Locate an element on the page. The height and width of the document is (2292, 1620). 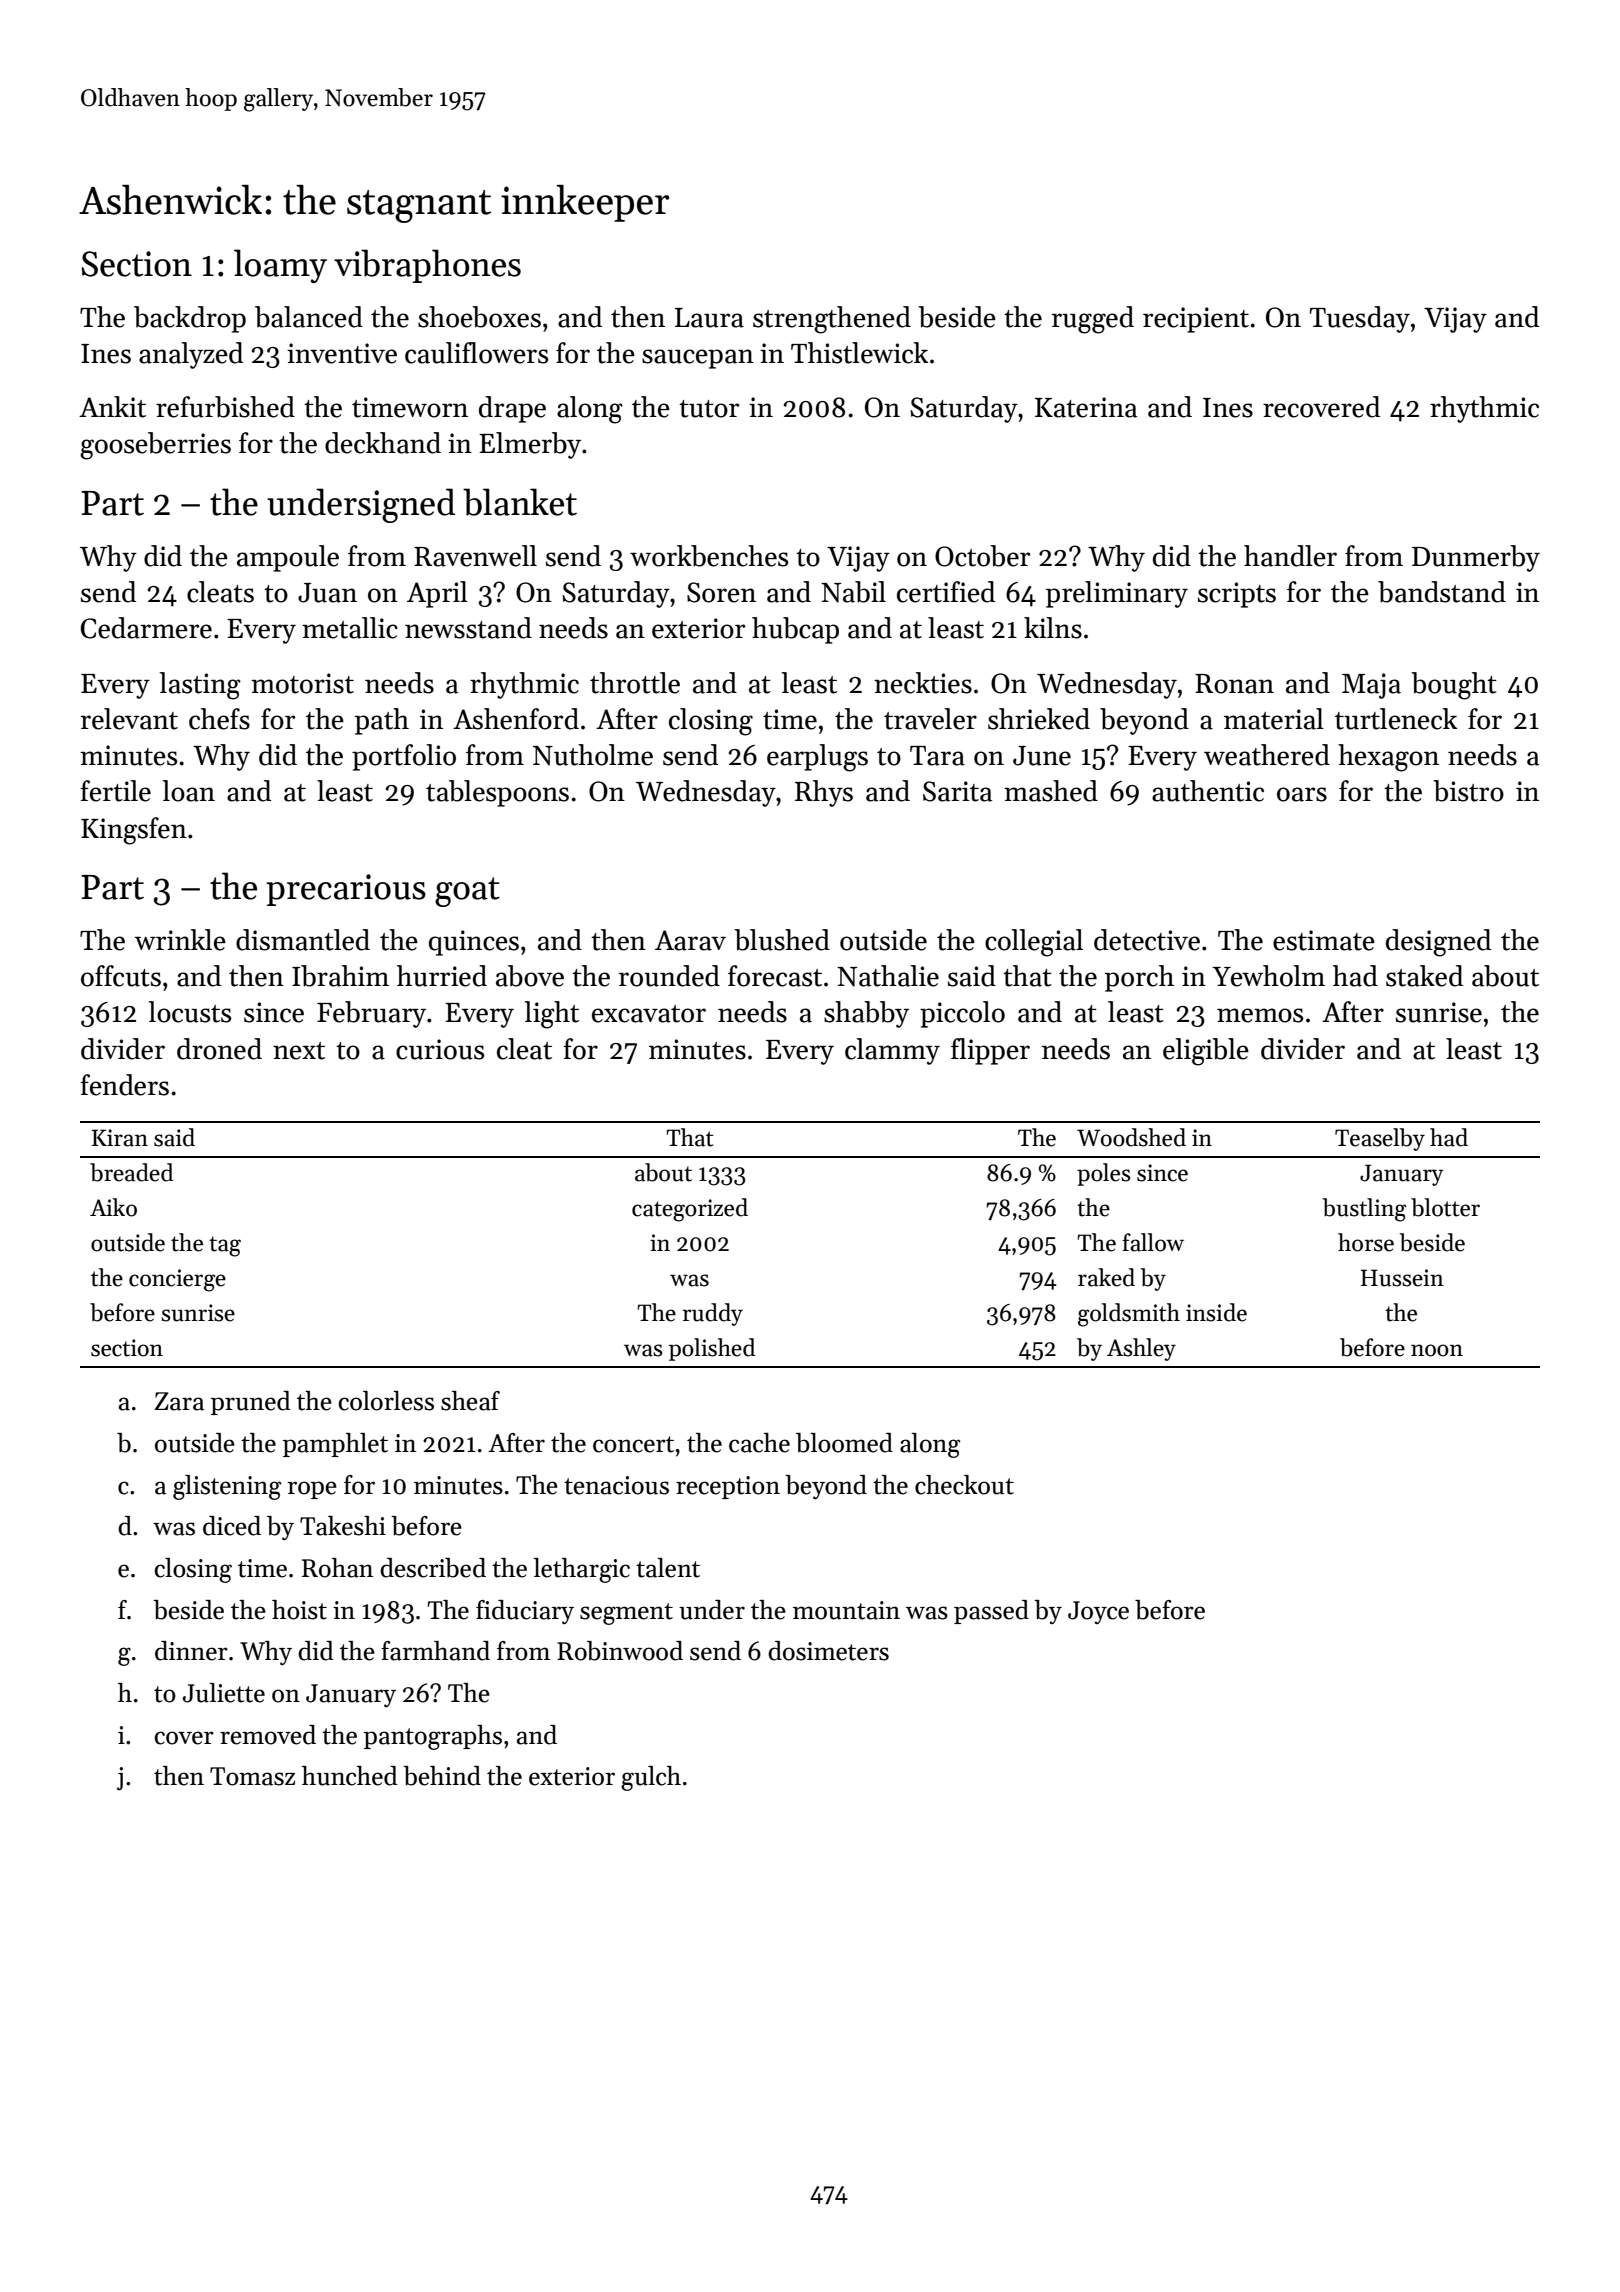
Aarav is located at coordinates (690, 940).
